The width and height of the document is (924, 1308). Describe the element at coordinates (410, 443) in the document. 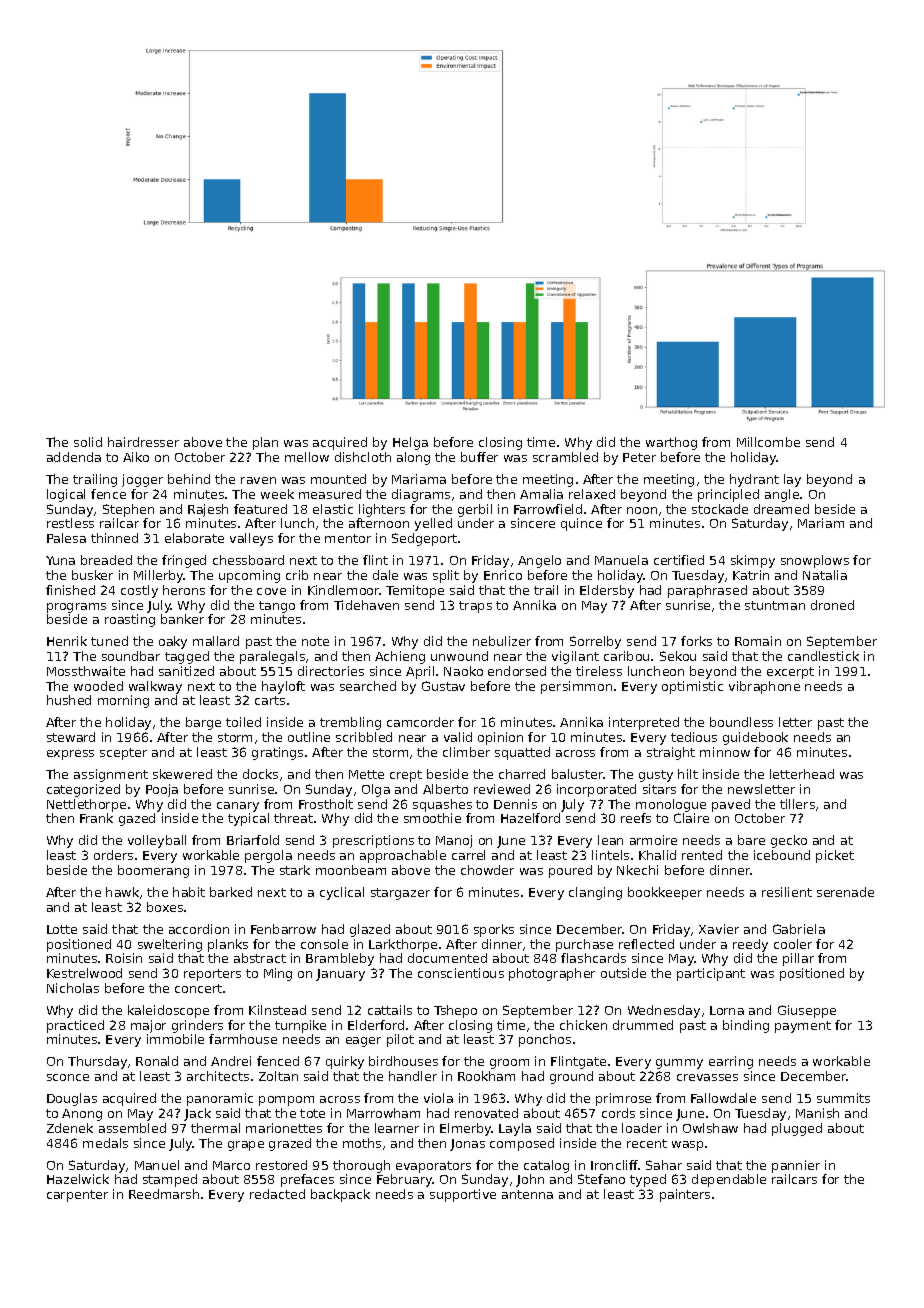

I see `Helga` at that location.
